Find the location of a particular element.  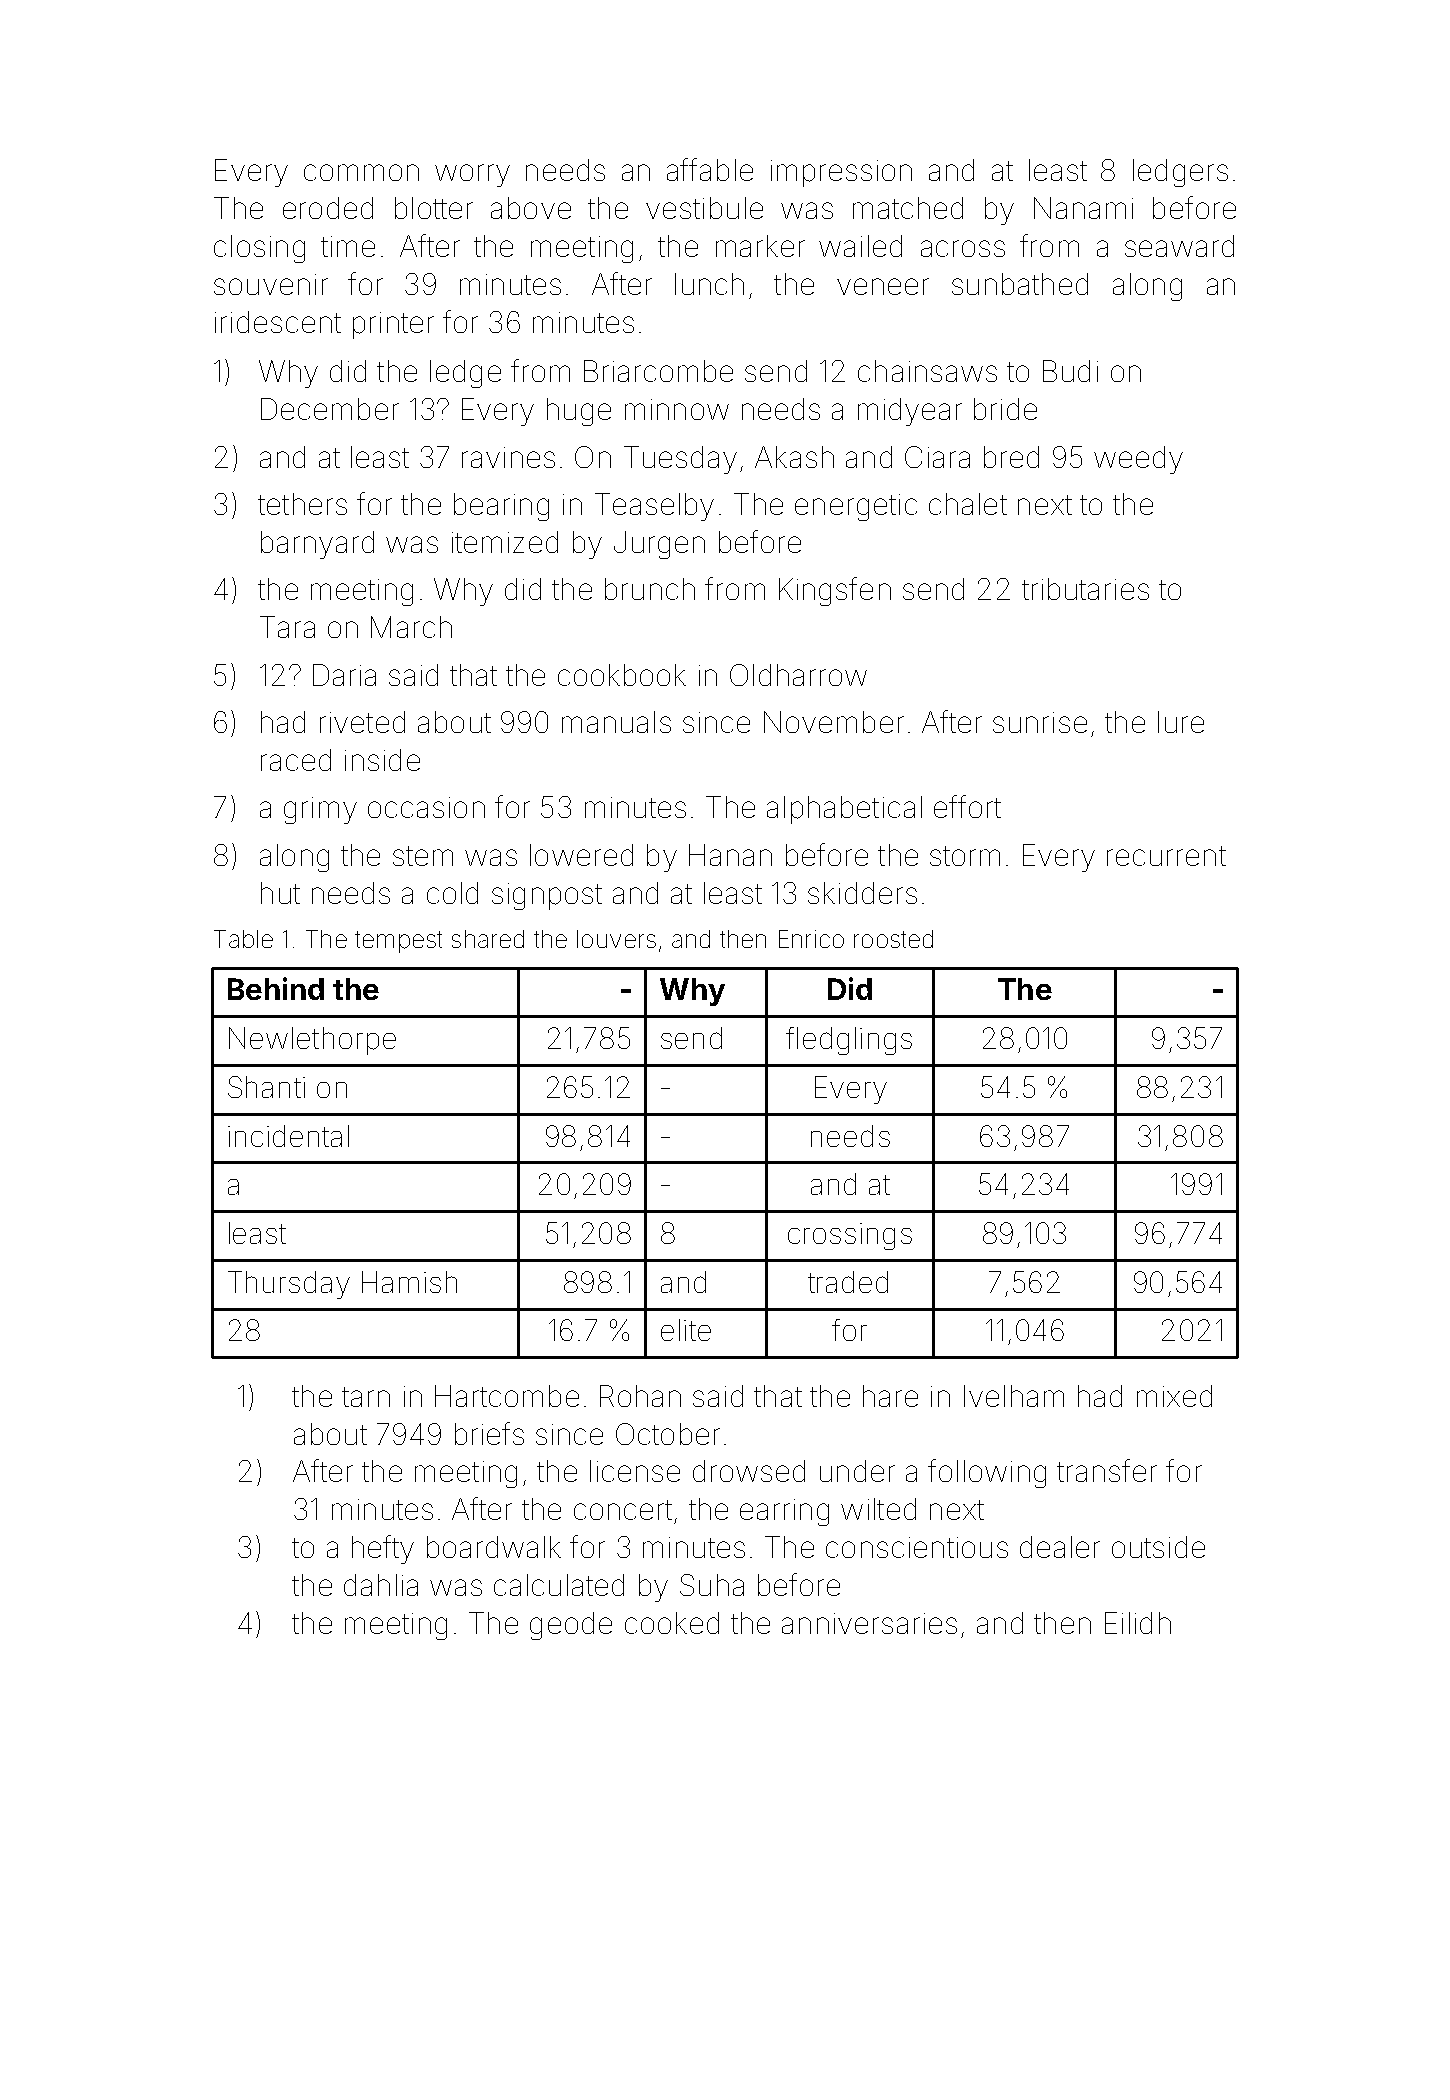

storm is located at coordinates (965, 856).
